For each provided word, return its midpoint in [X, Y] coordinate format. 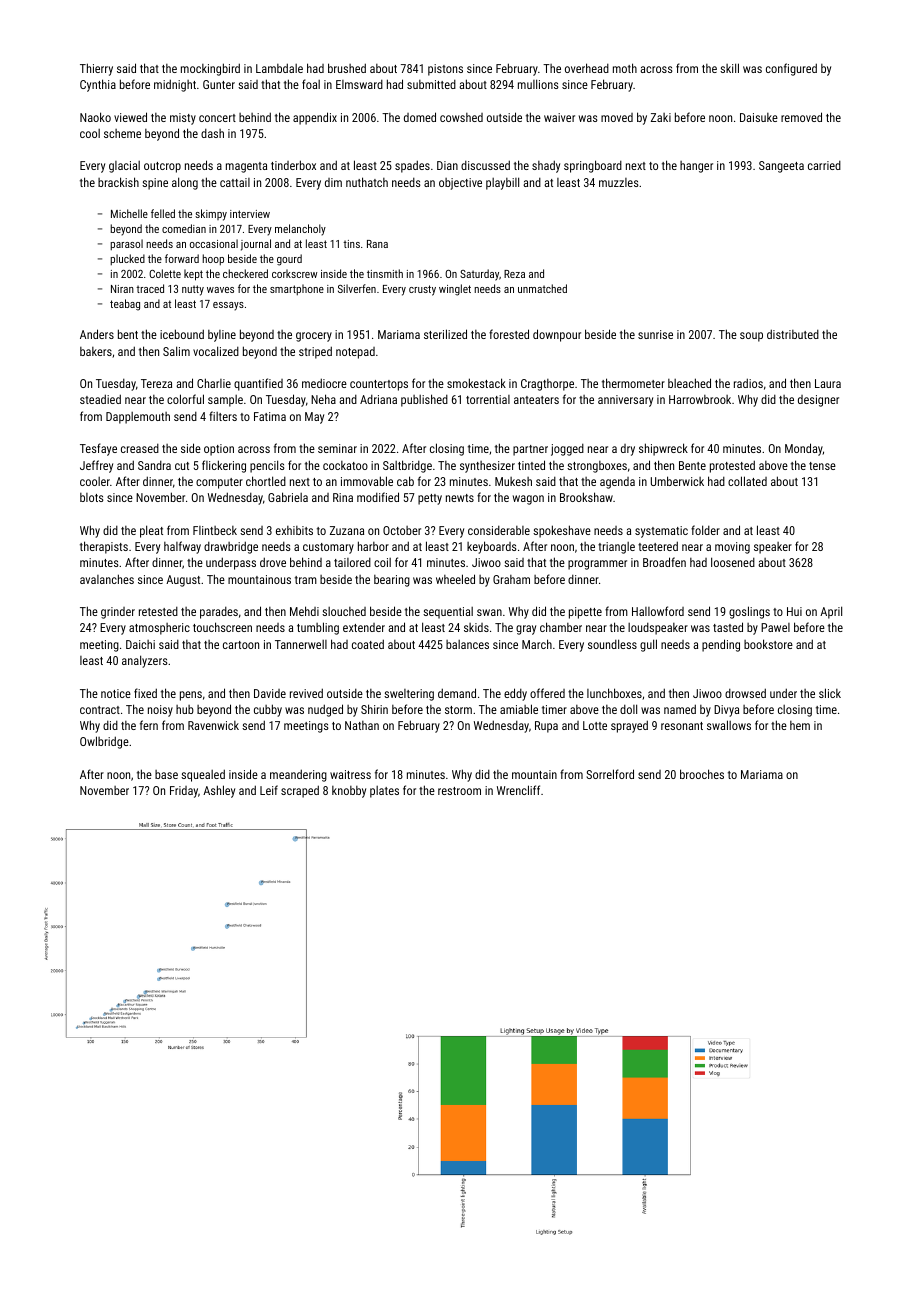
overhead [587, 68]
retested [158, 611]
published [424, 400]
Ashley [219, 791]
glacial [124, 167]
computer [219, 483]
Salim [176, 351]
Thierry [96, 69]
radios [748, 383]
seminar [337, 448]
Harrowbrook [700, 399]
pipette [585, 613]
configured [791, 69]
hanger [696, 167]
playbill [502, 183]
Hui [794, 611]
